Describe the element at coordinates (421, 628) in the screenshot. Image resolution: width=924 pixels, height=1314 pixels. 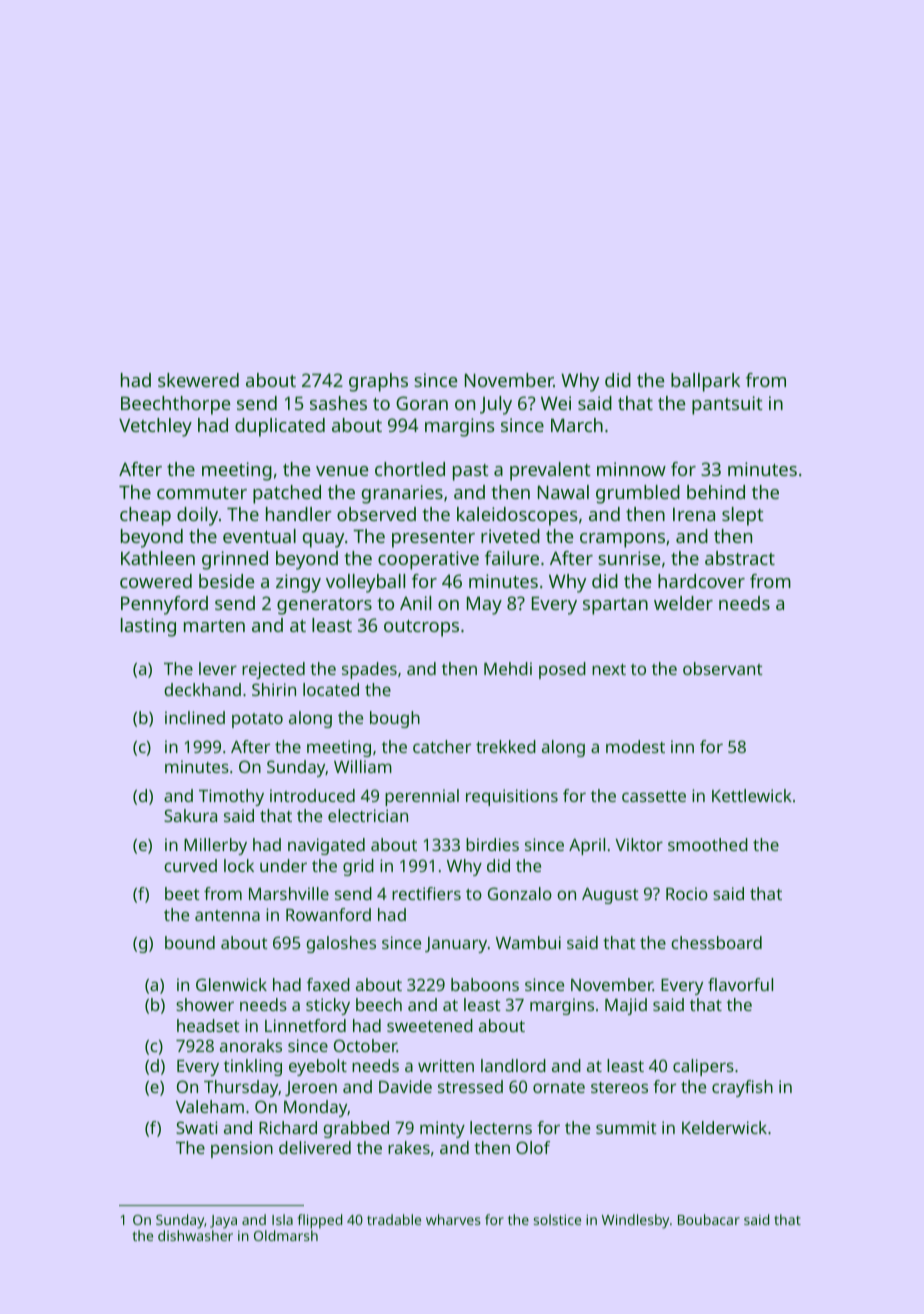
I see `outcrops` at that location.
